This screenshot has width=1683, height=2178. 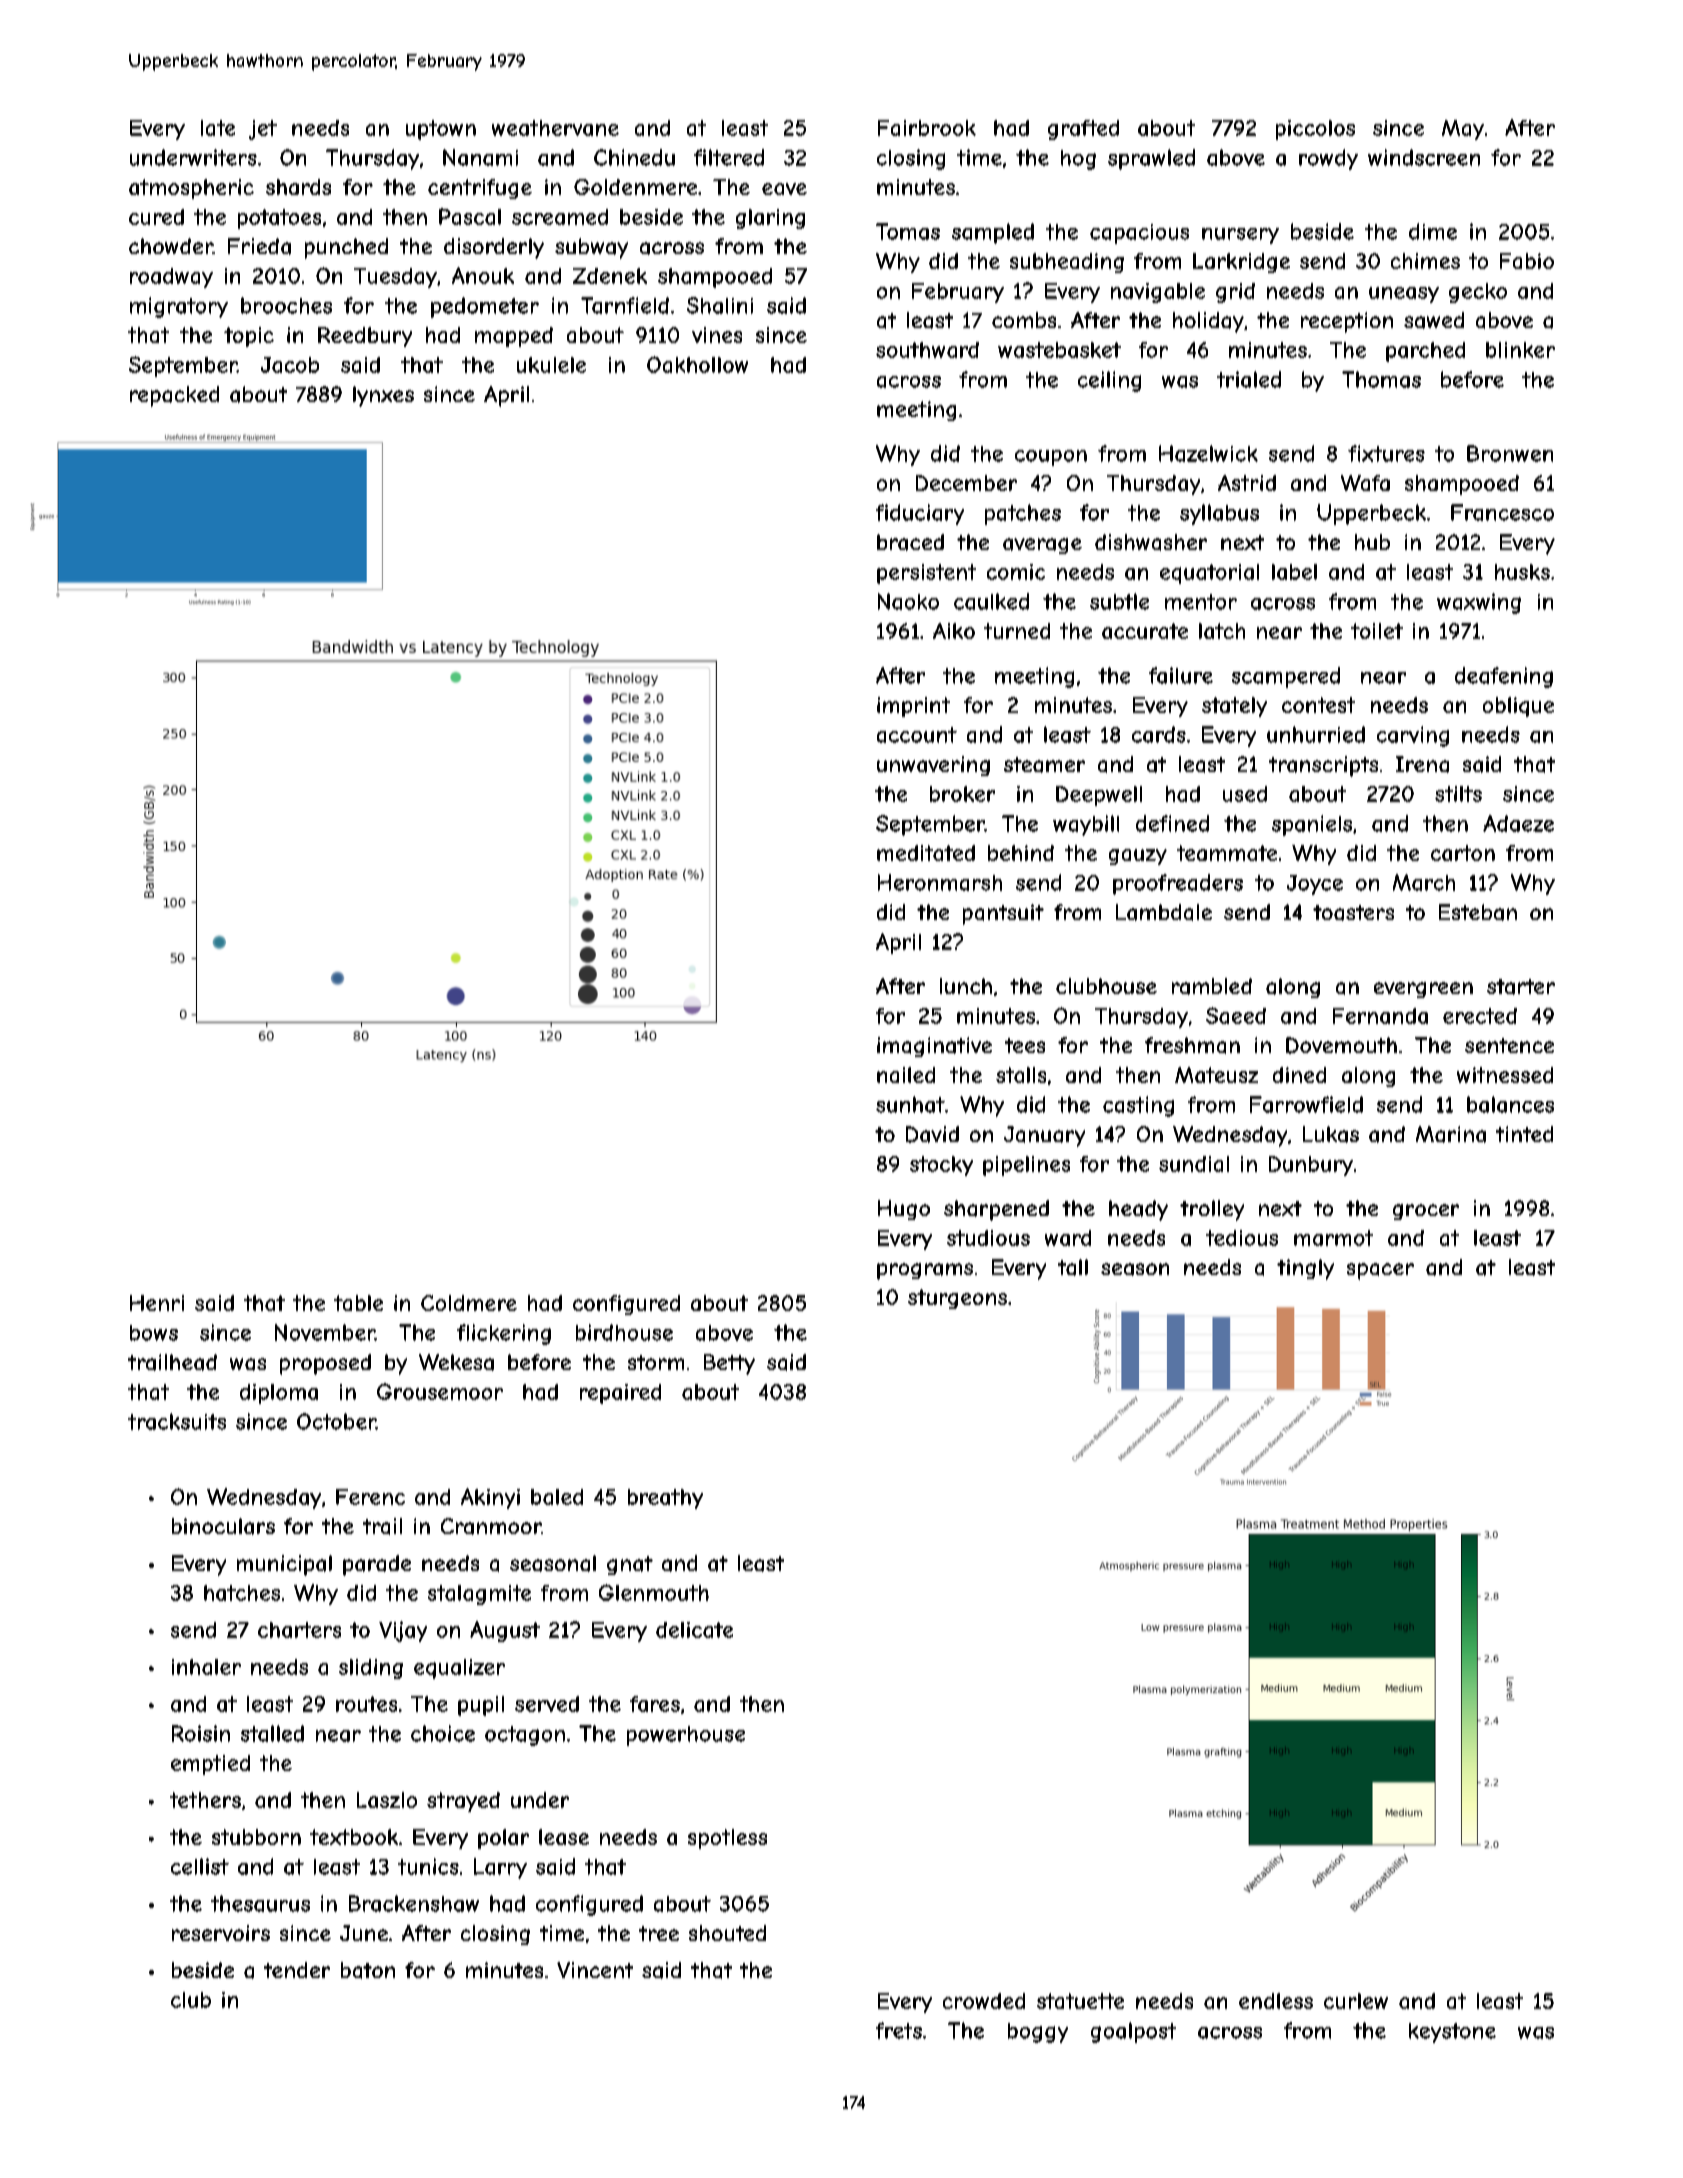 What do you see at coordinates (1426, 1212) in the screenshot?
I see `grocer` at bounding box center [1426, 1212].
